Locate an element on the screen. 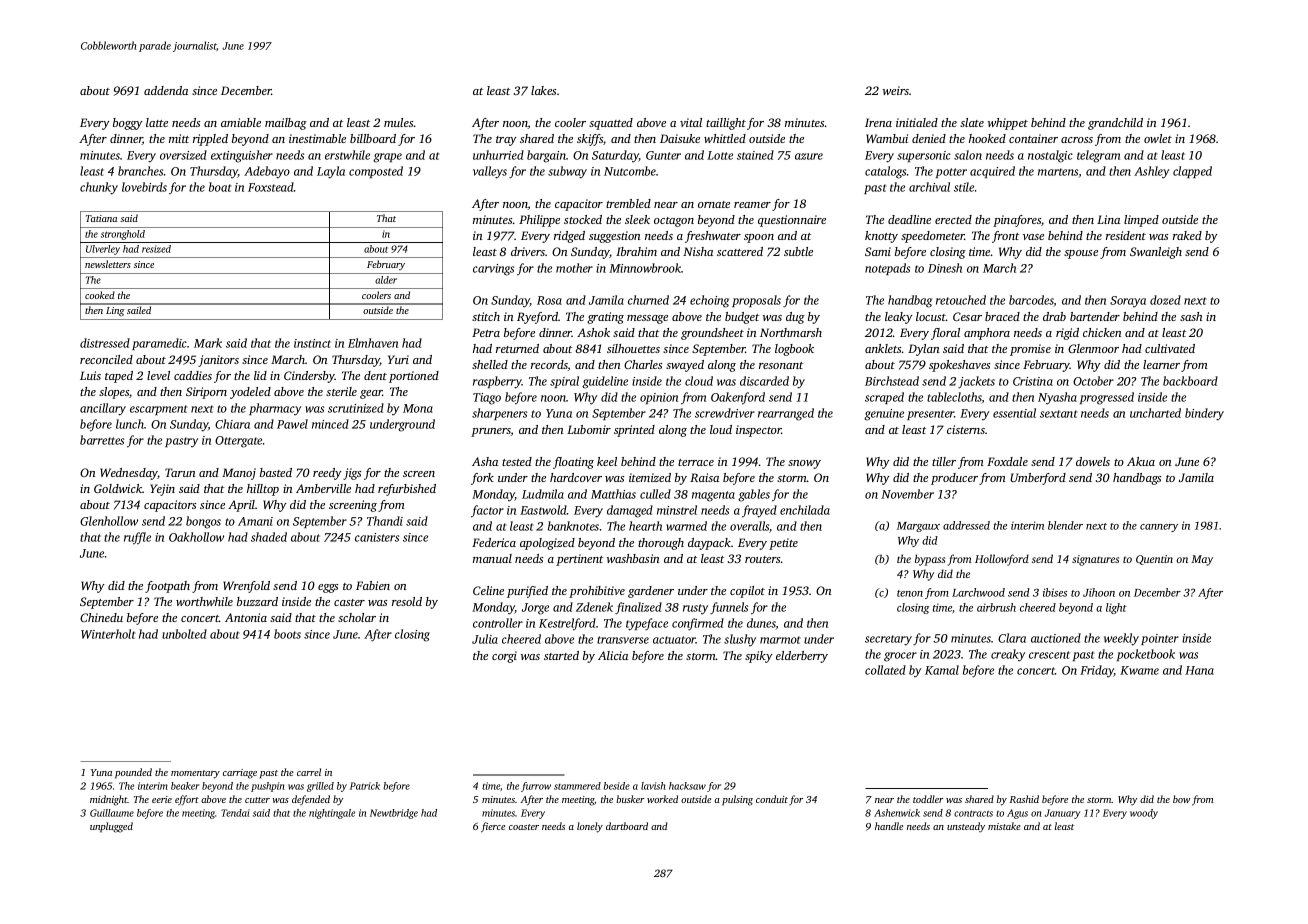 The width and height of the screenshot is (1308, 924). essential is located at coordinates (1014, 413).
